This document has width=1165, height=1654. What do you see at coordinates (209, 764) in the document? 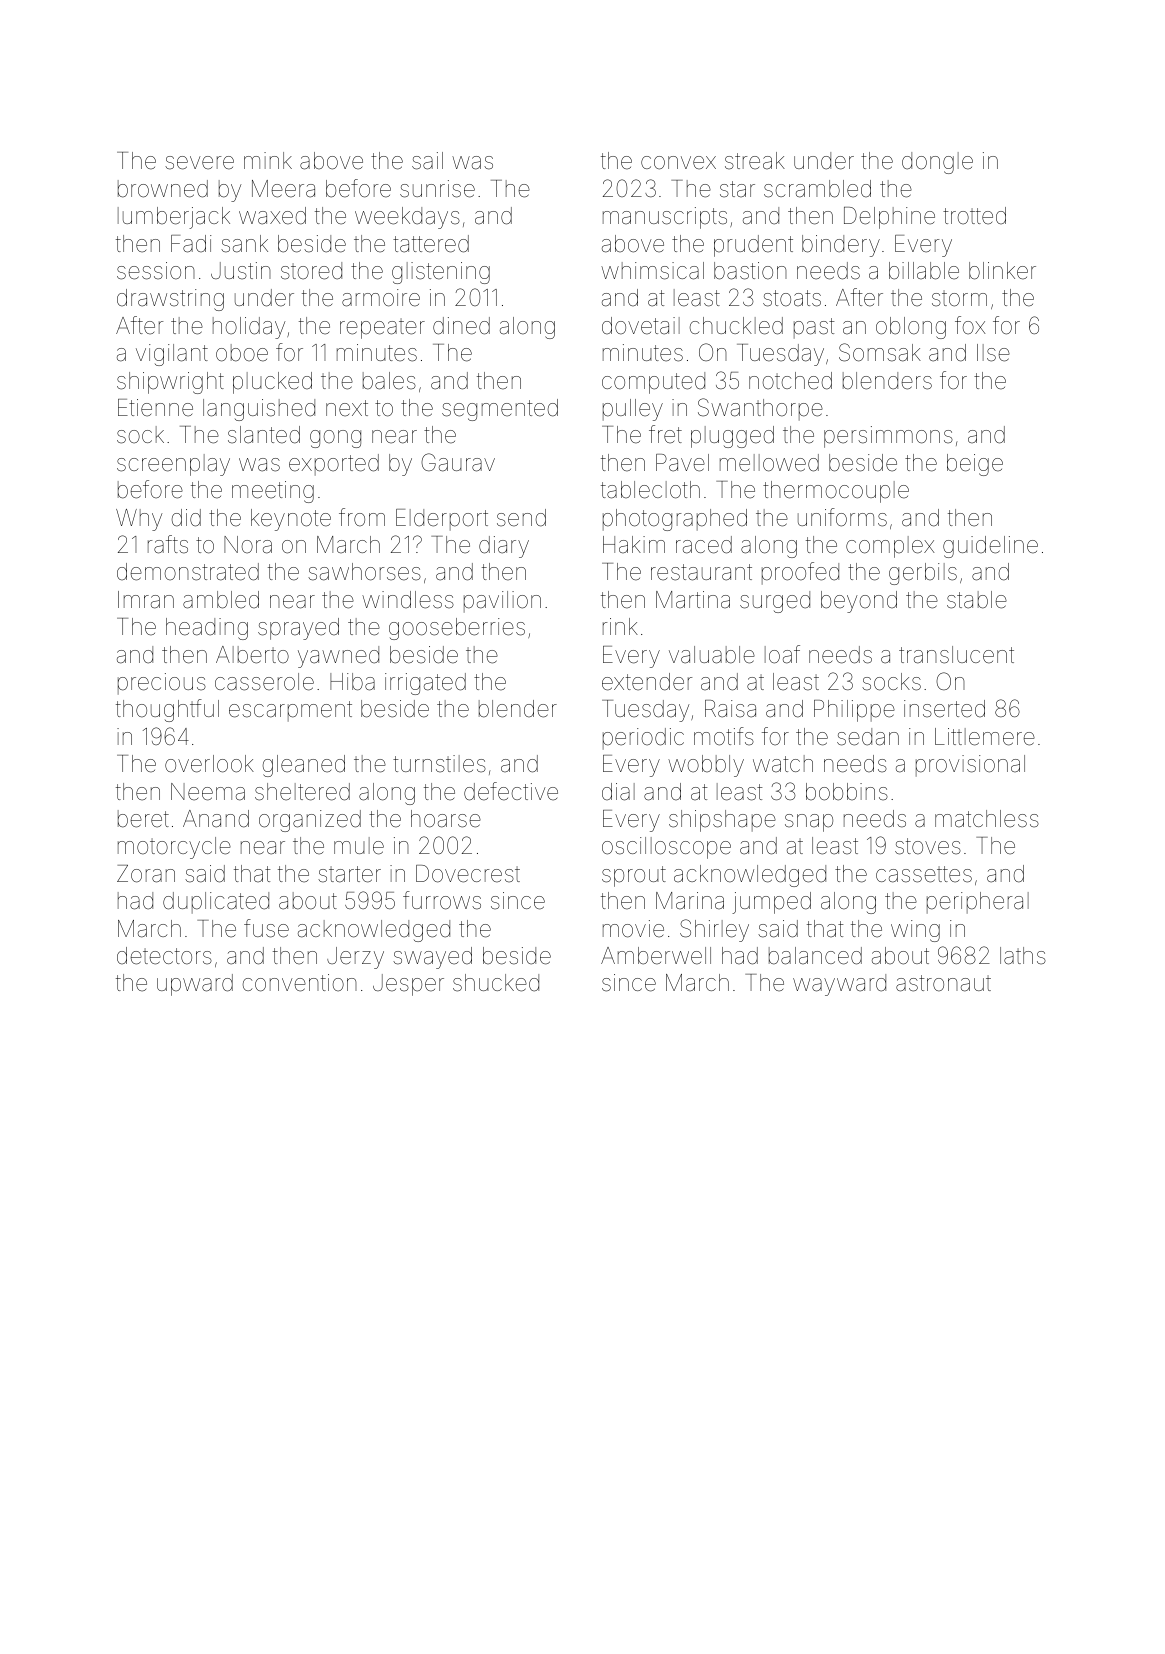
I see `overlook` at bounding box center [209, 764].
